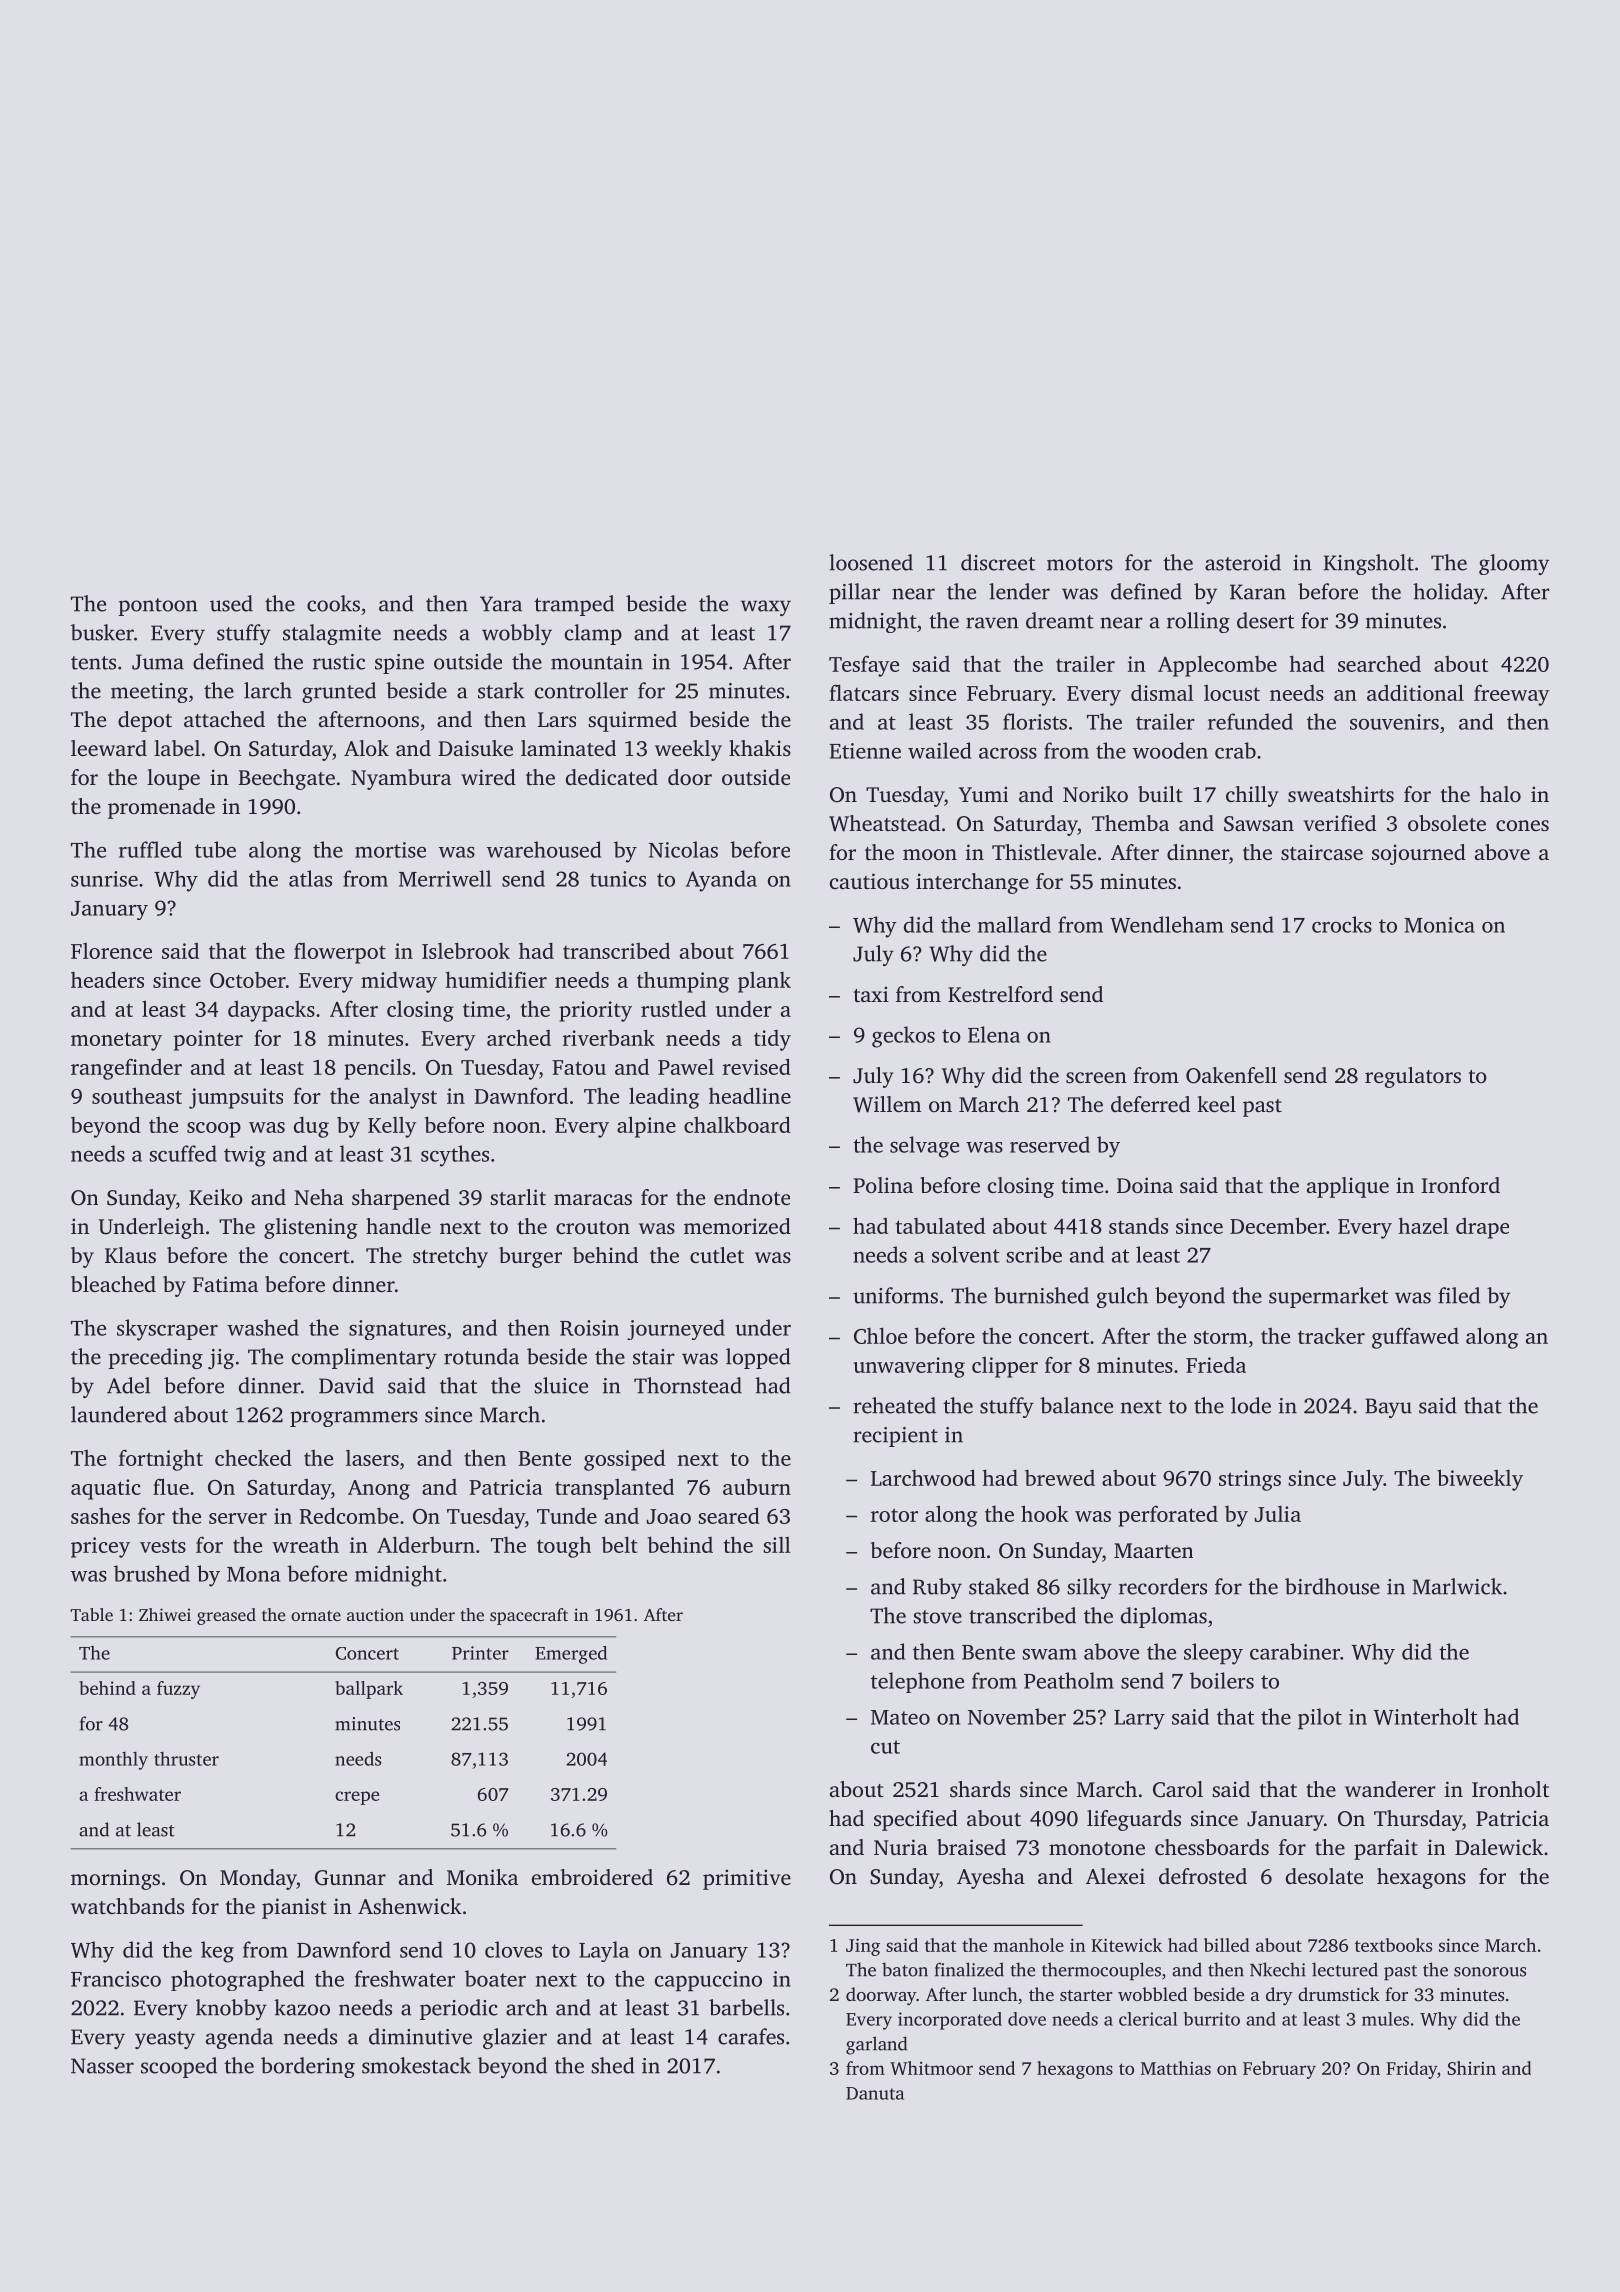 This screenshot has height=2292, width=1620. I want to click on cloves, so click(513, 1949).
